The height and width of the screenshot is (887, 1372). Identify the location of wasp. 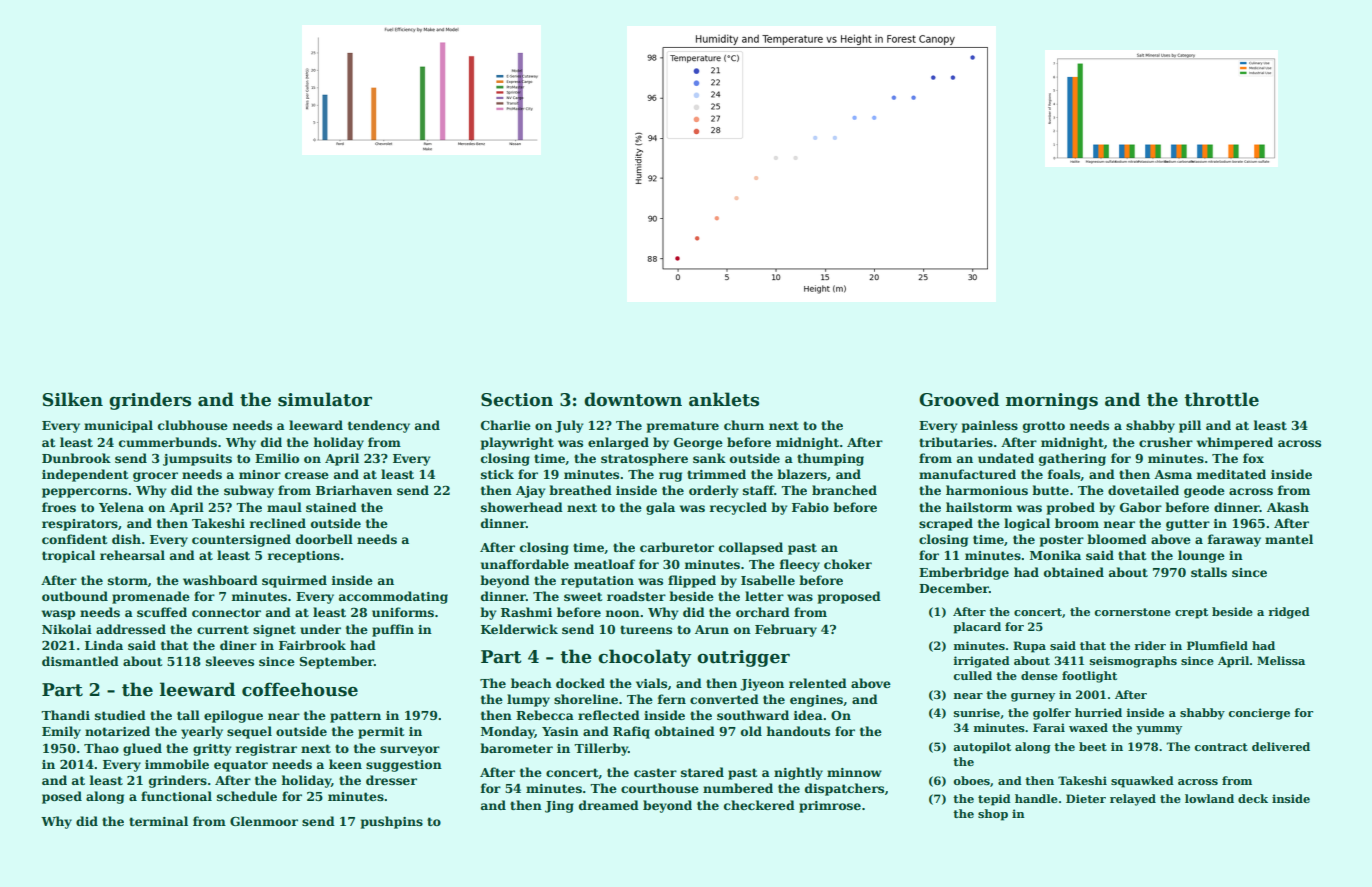
(58, 615).
